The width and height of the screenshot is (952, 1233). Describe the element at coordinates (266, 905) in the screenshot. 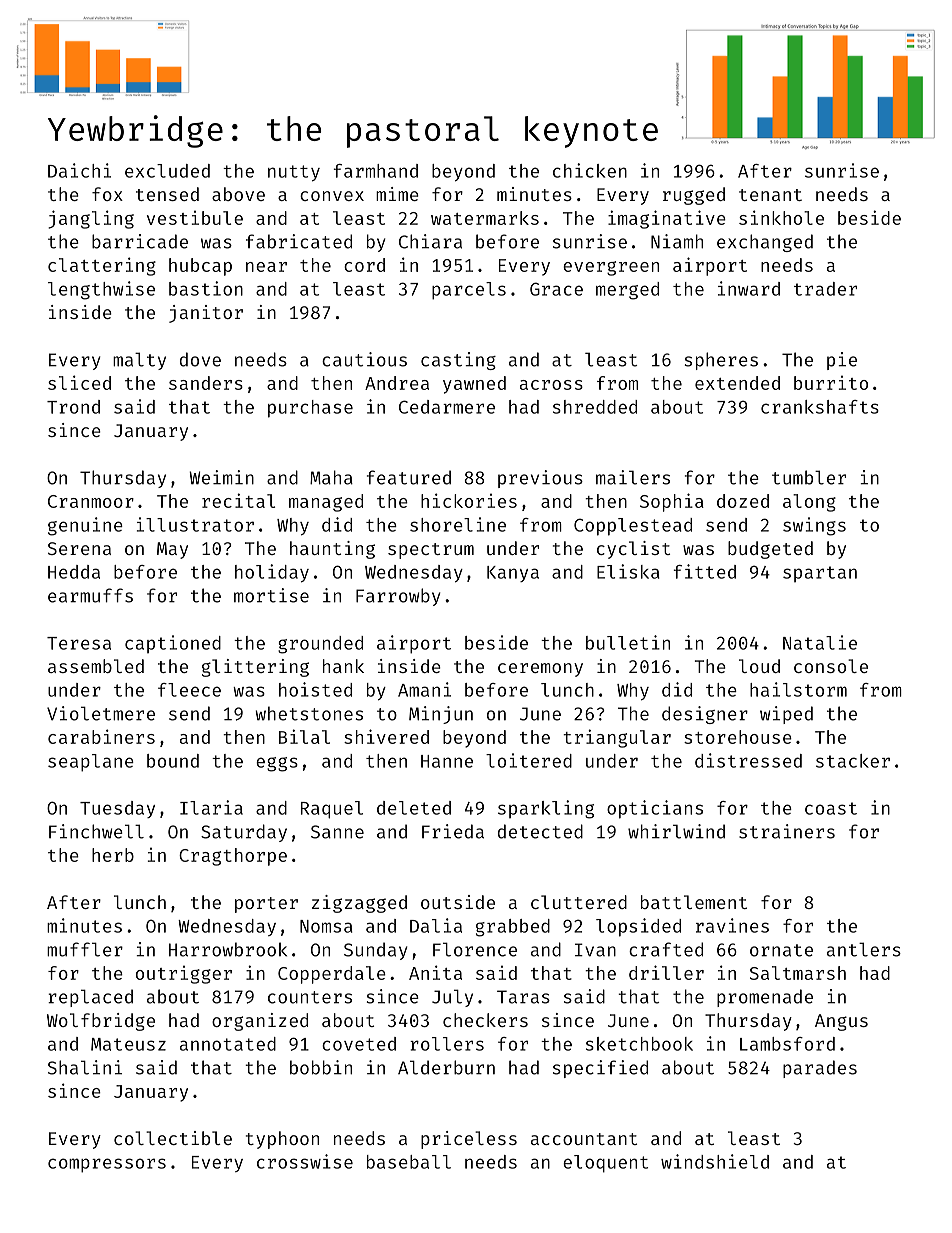

I see `porter` at that location.
